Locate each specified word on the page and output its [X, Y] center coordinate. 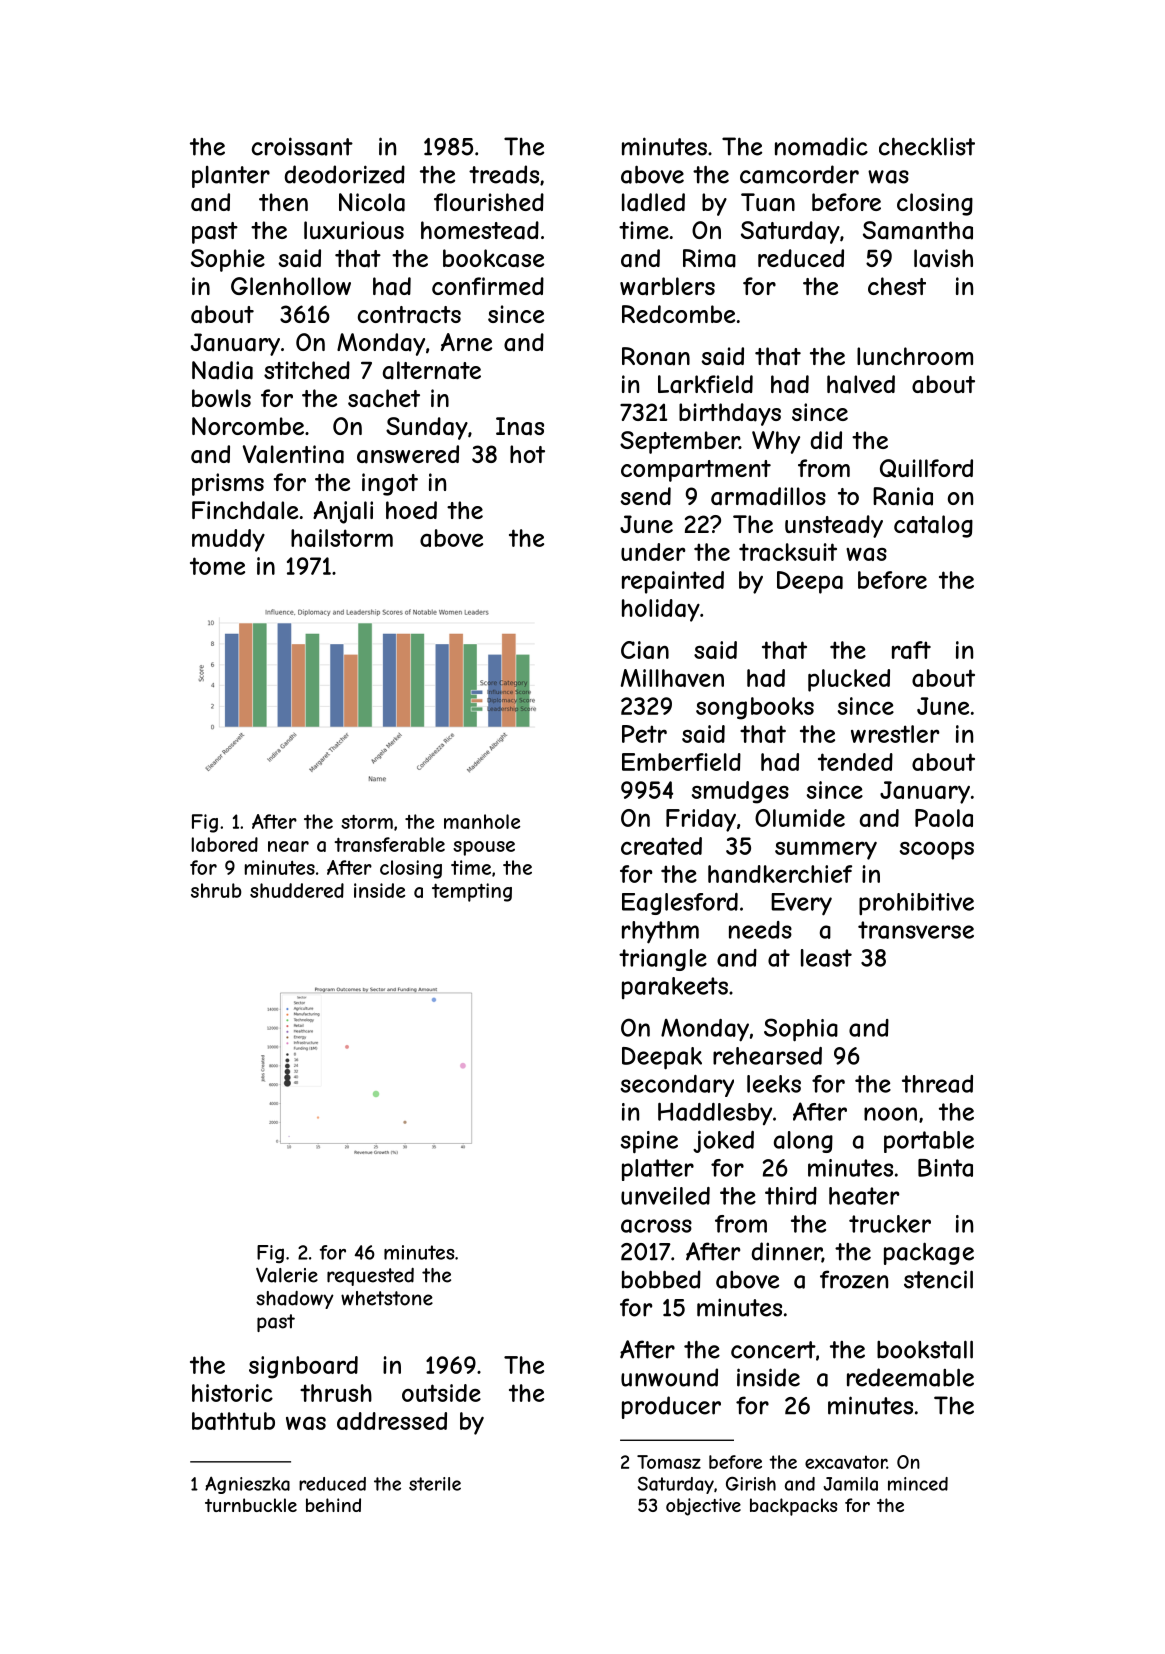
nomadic [821, 146]
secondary [677, 1086]
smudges [740, 792]
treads [504, 174]
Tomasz [669, 1462]
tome [217, 566]
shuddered [297, 890]
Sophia [801, 1030]
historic [232, 1393]
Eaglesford [680, 904]
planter [231, 177]
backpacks [793, 1507]
